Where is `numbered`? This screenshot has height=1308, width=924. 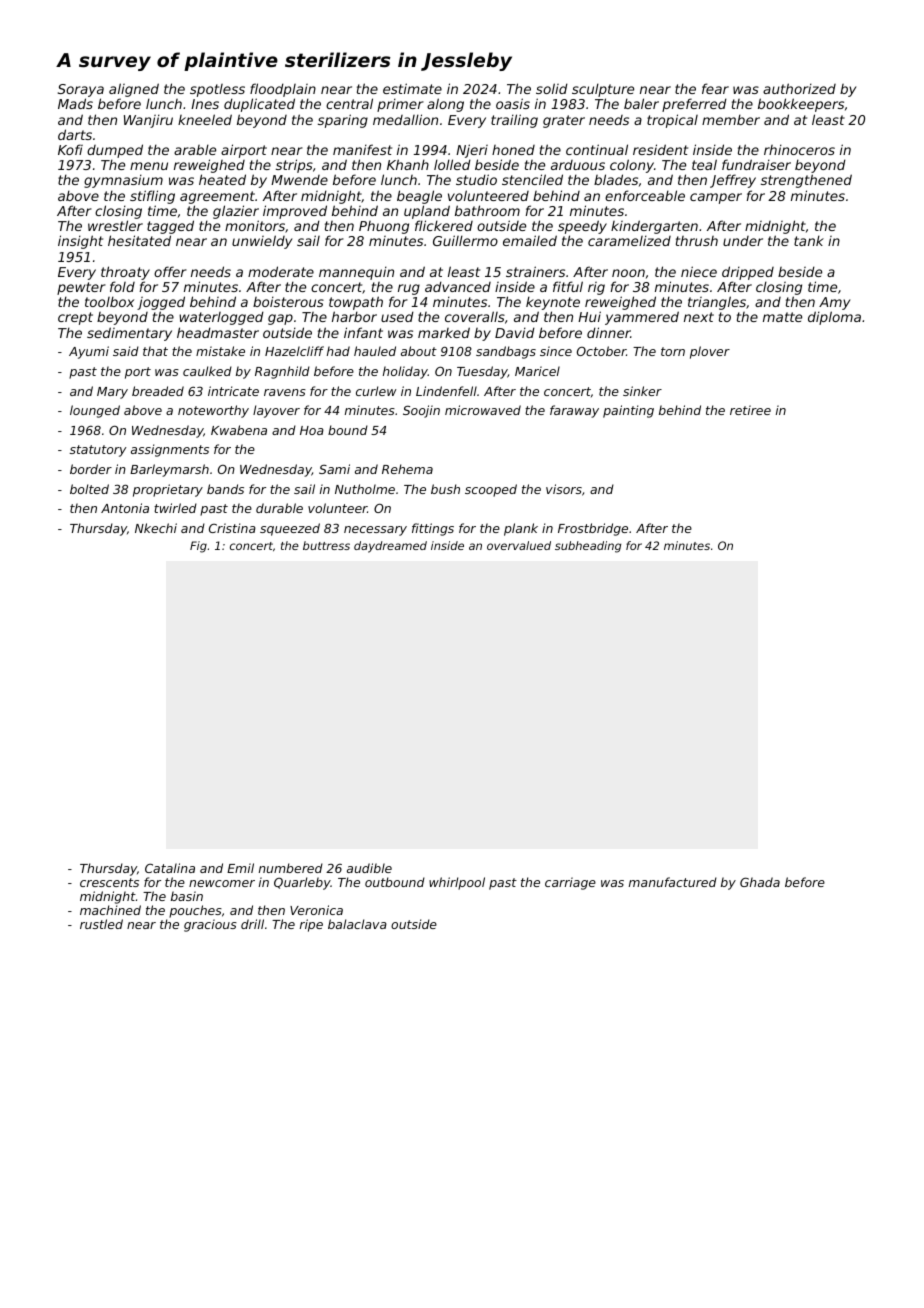
numbered is located at coordinates (291, 868).
